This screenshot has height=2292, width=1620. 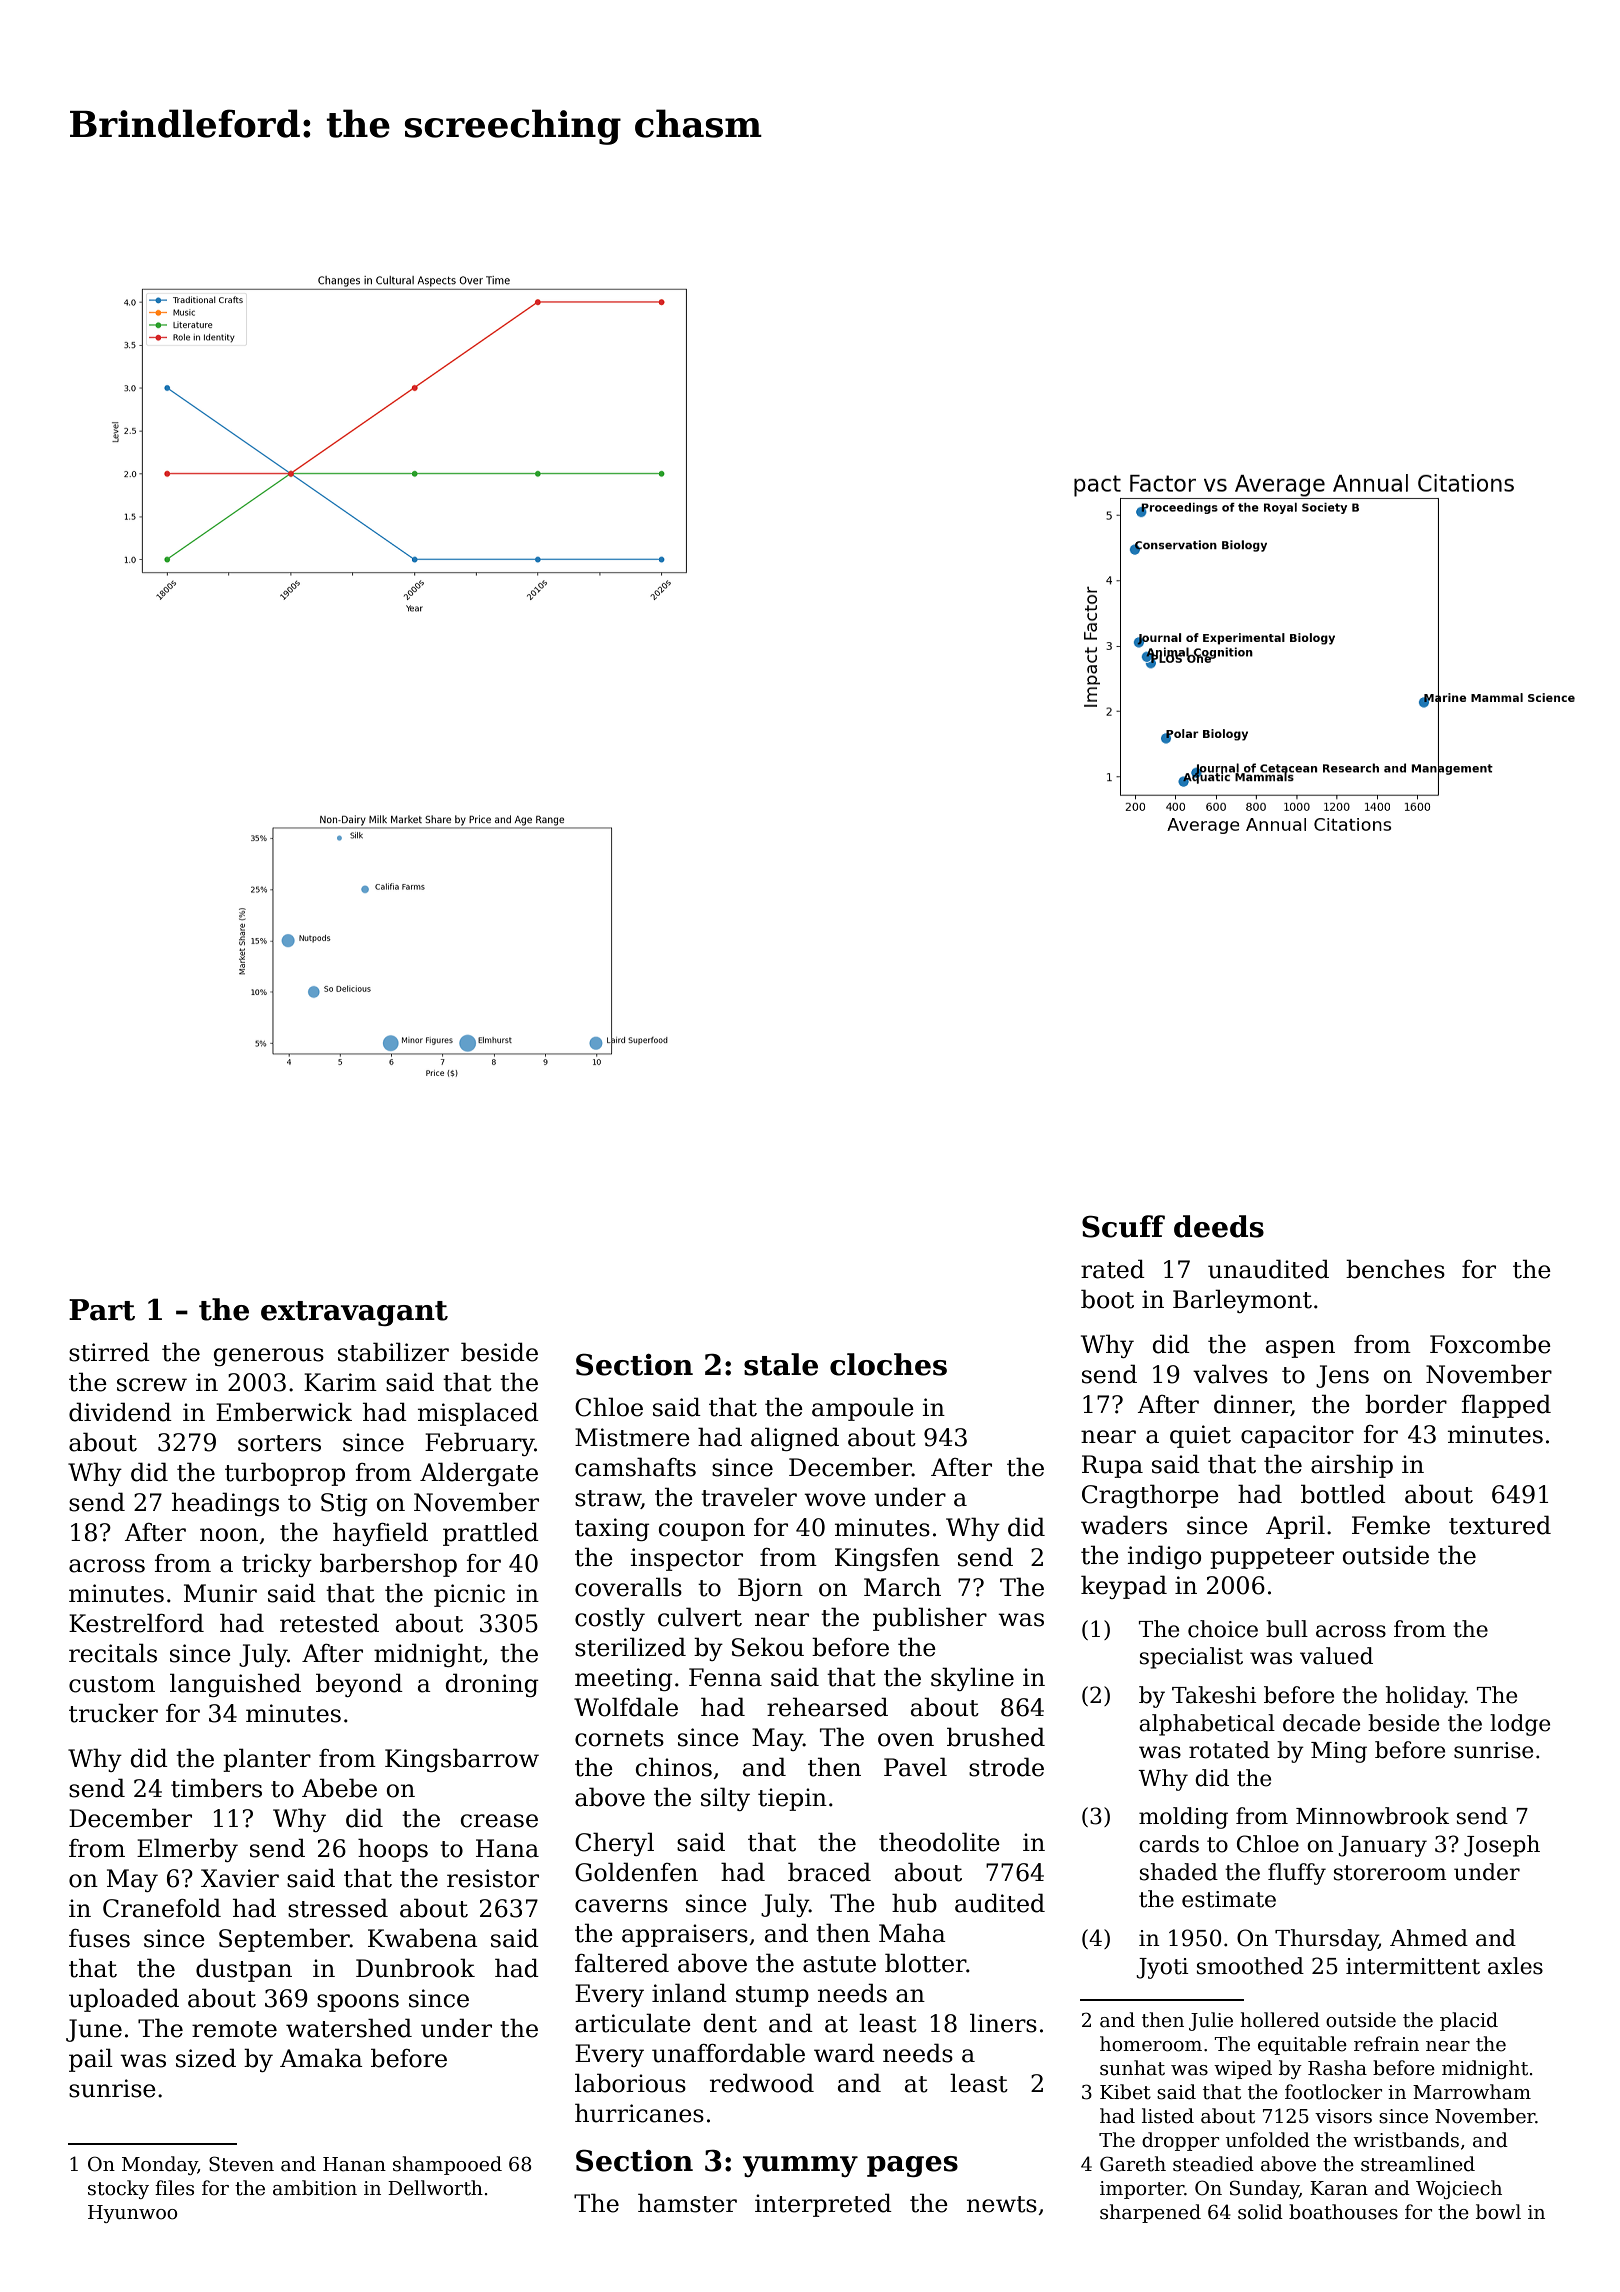 I want to click on Scuff, so click(x=1123, y=1226).
